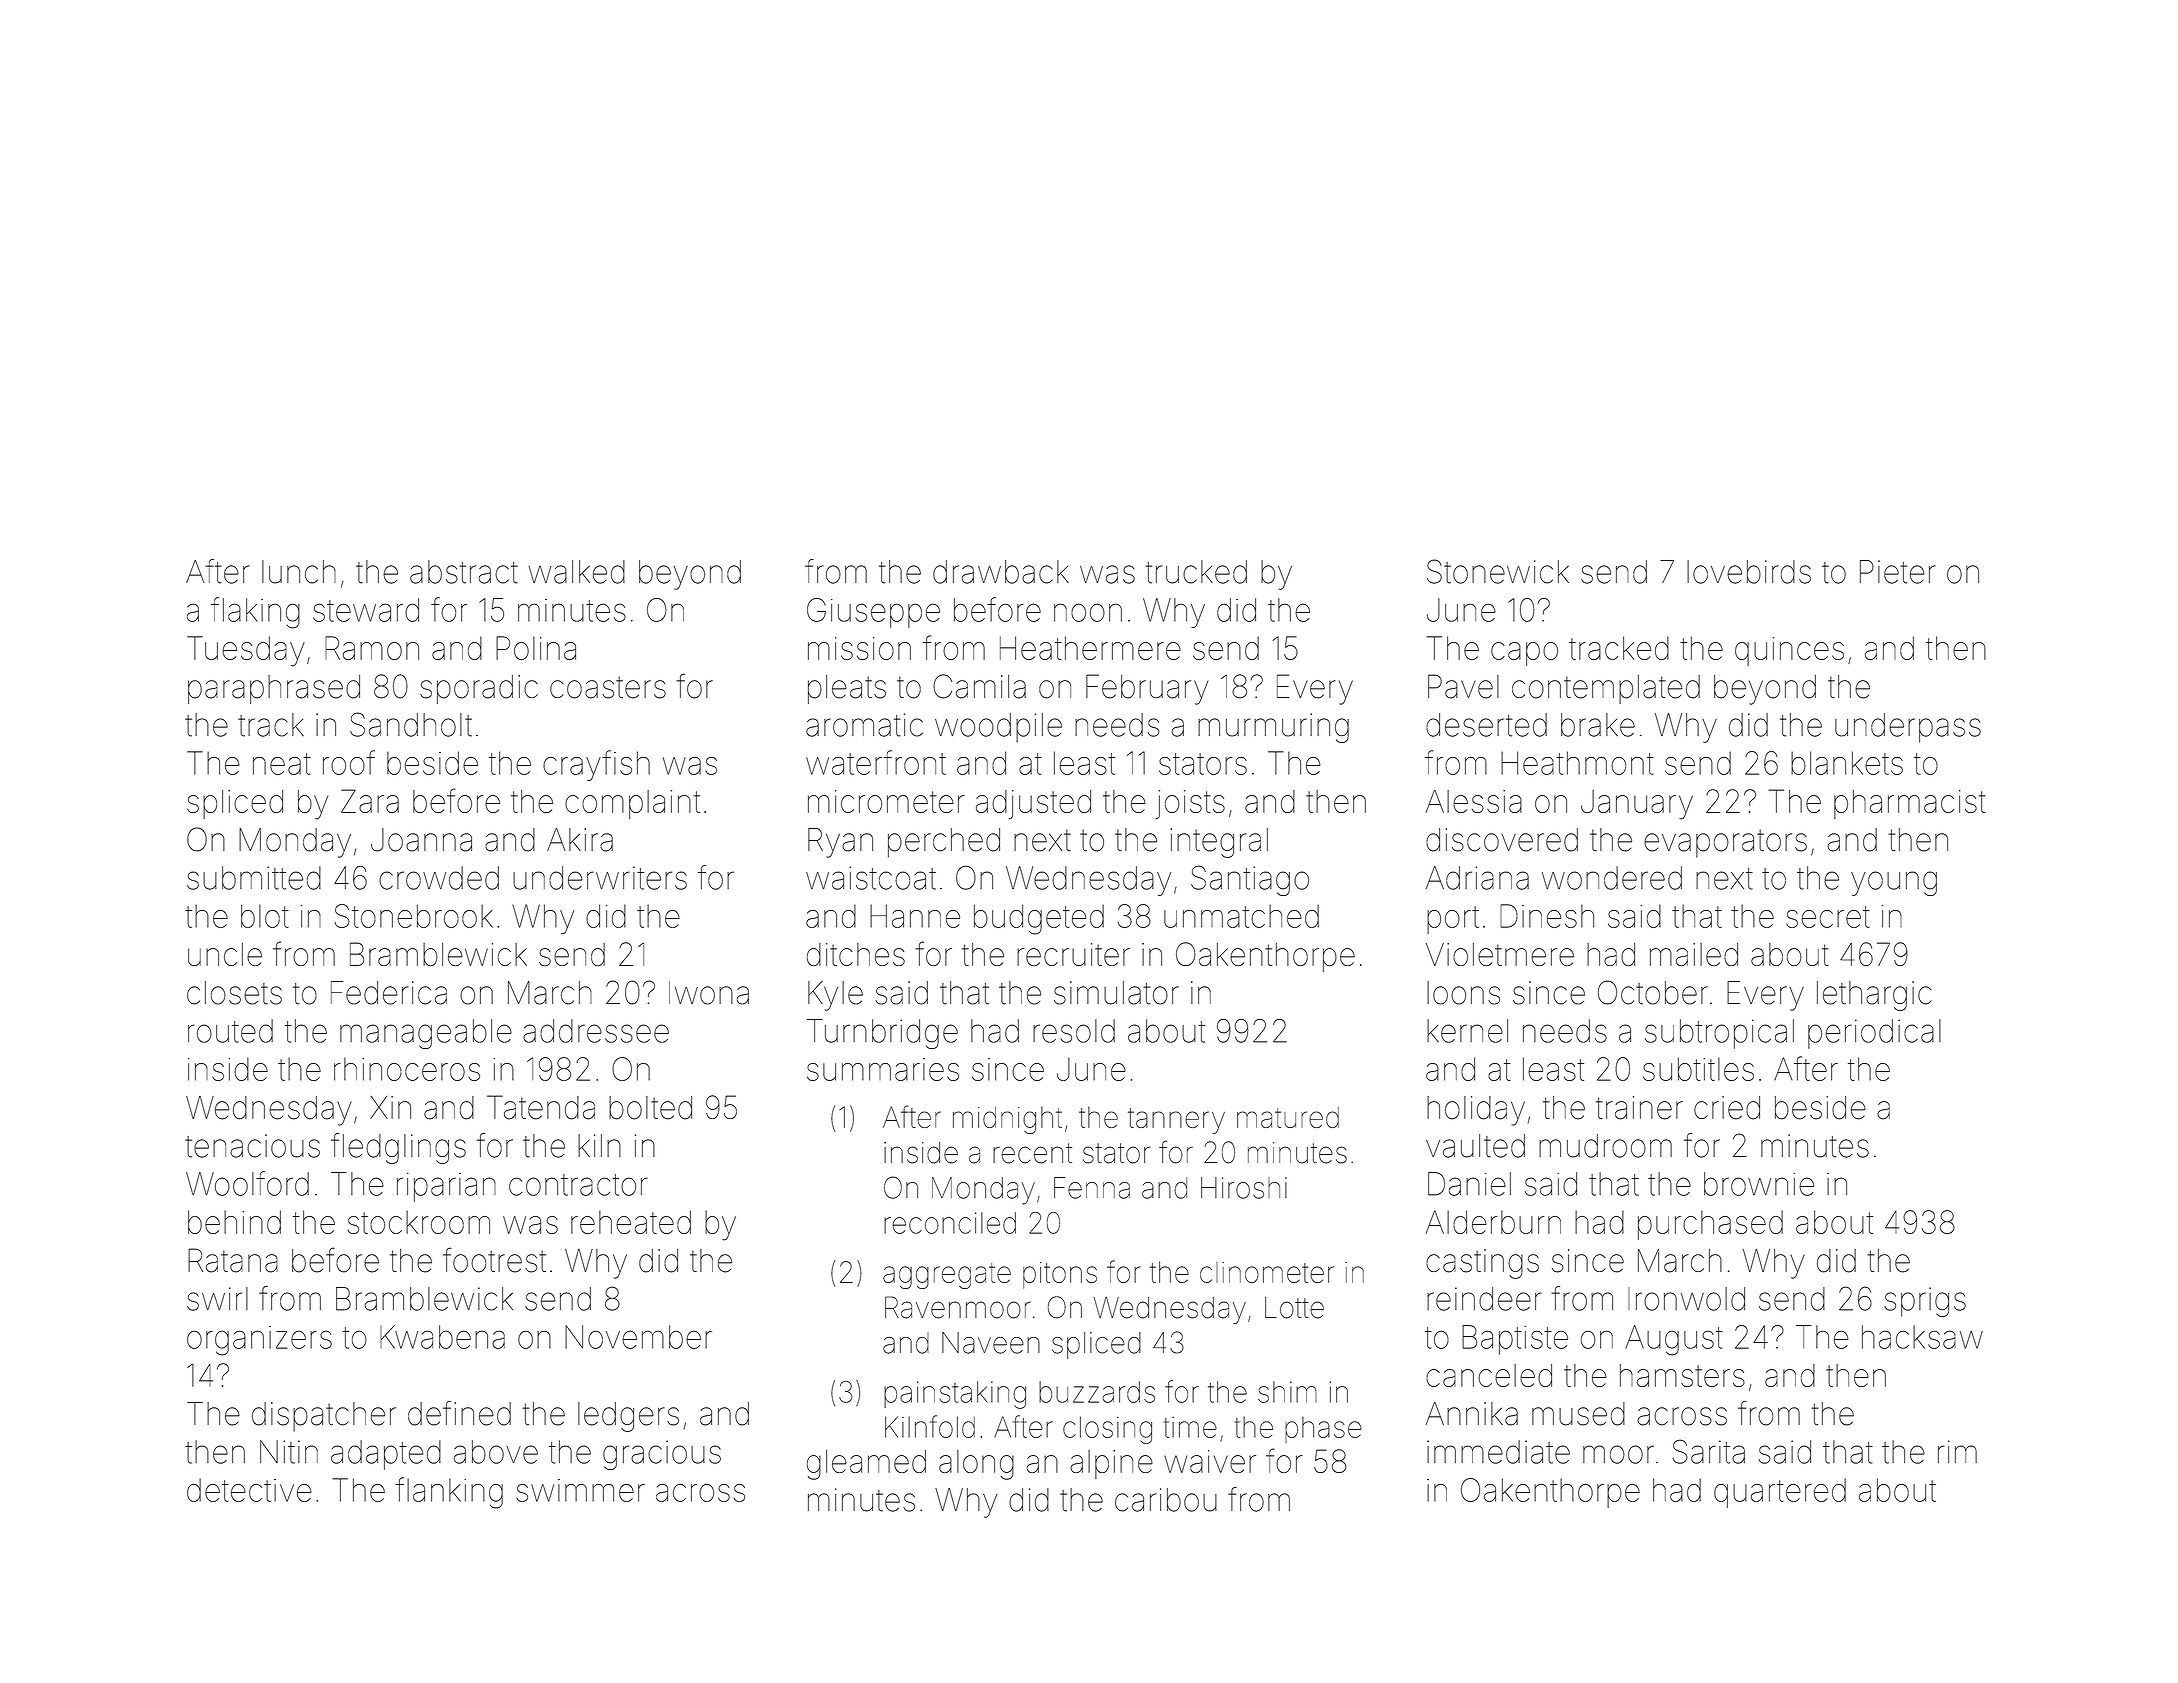 This image has height=1683, width=2178. What do you see at coordinates (1092, 1188) in the image?
I see `Fenna` at bounding box center [1092, 1188].
